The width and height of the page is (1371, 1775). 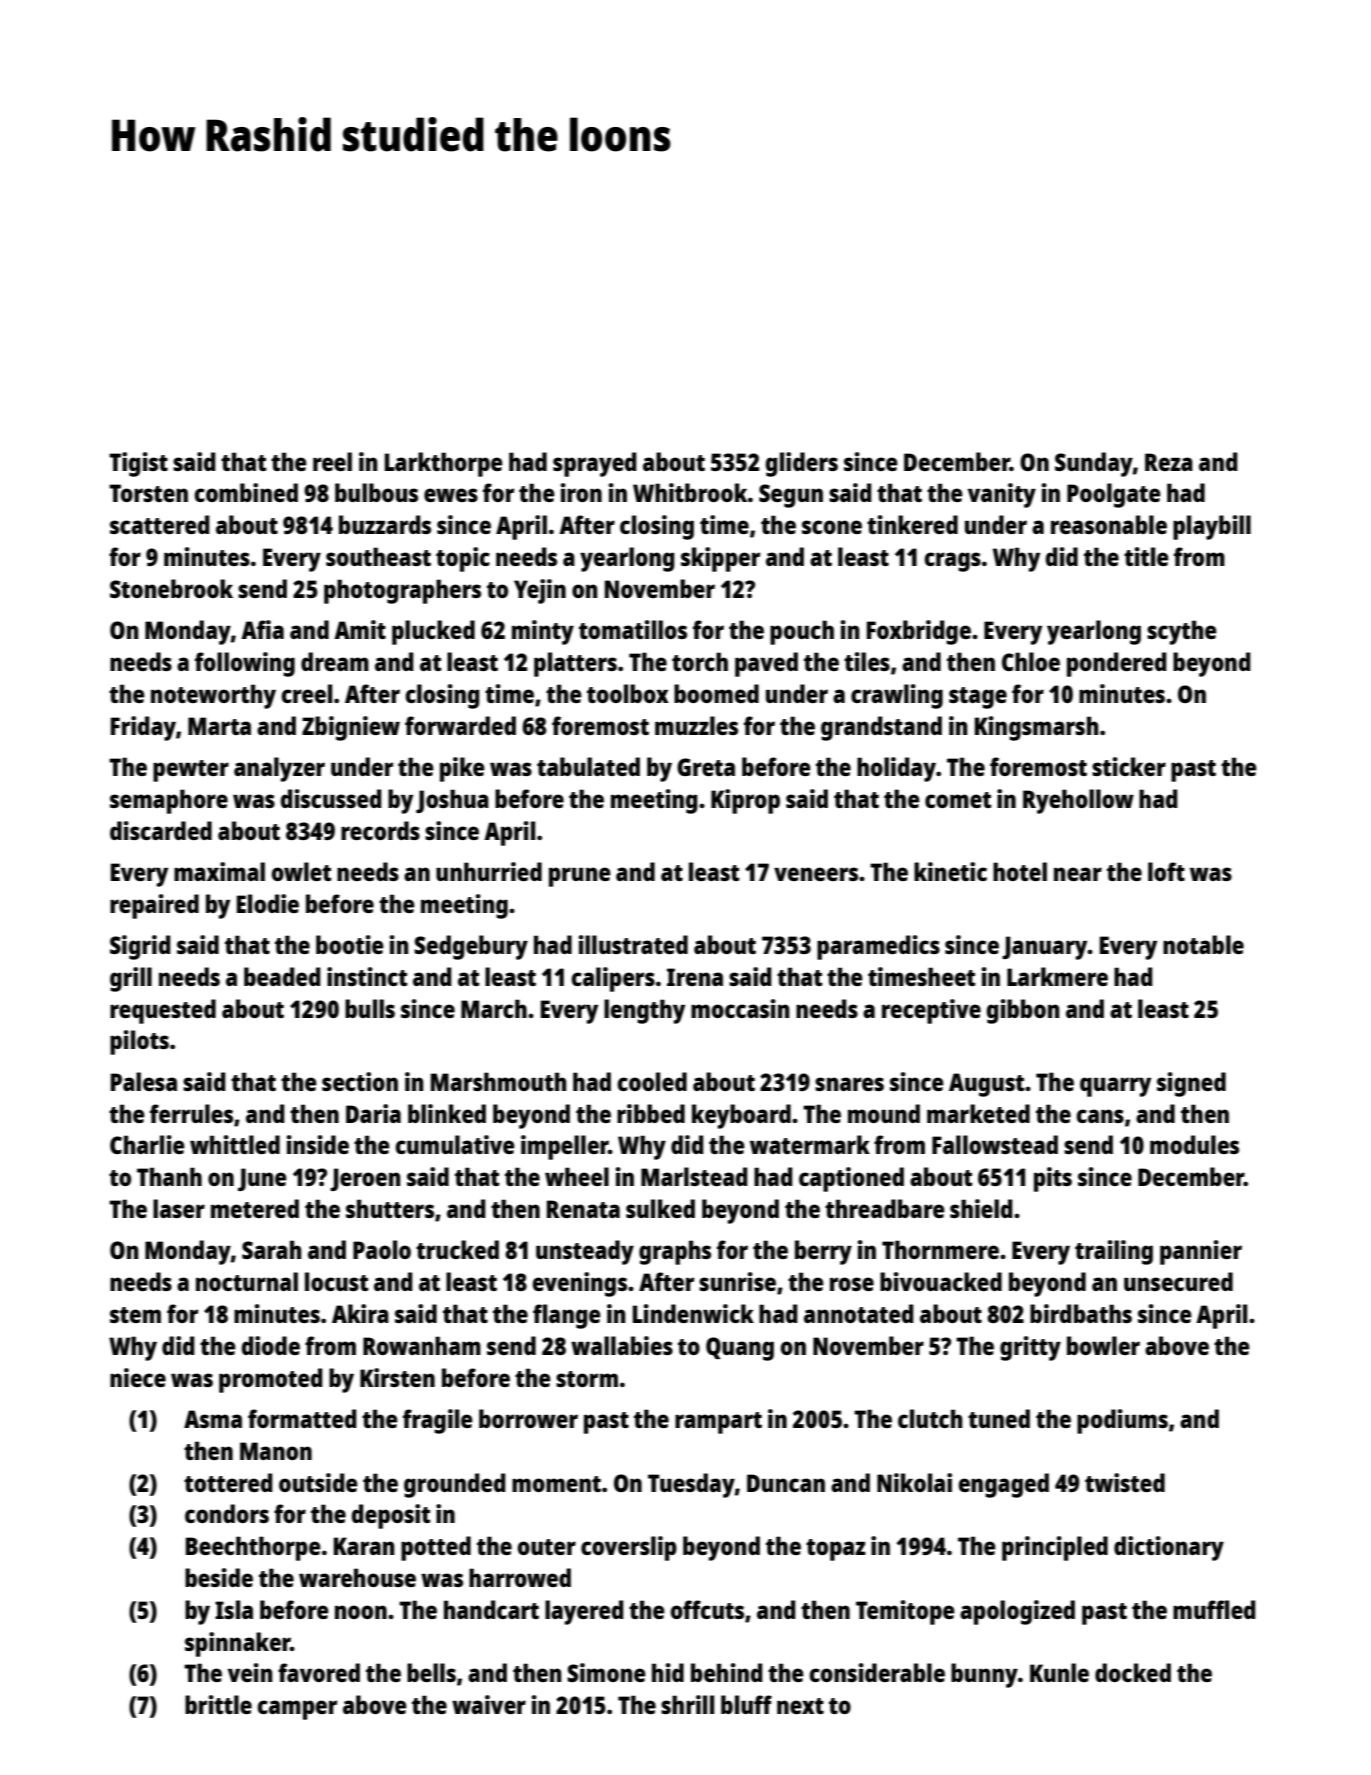 What do you see at coordinates (489, 1704) in the page?
I see `waiver` at bounding box center [489, 1704].
